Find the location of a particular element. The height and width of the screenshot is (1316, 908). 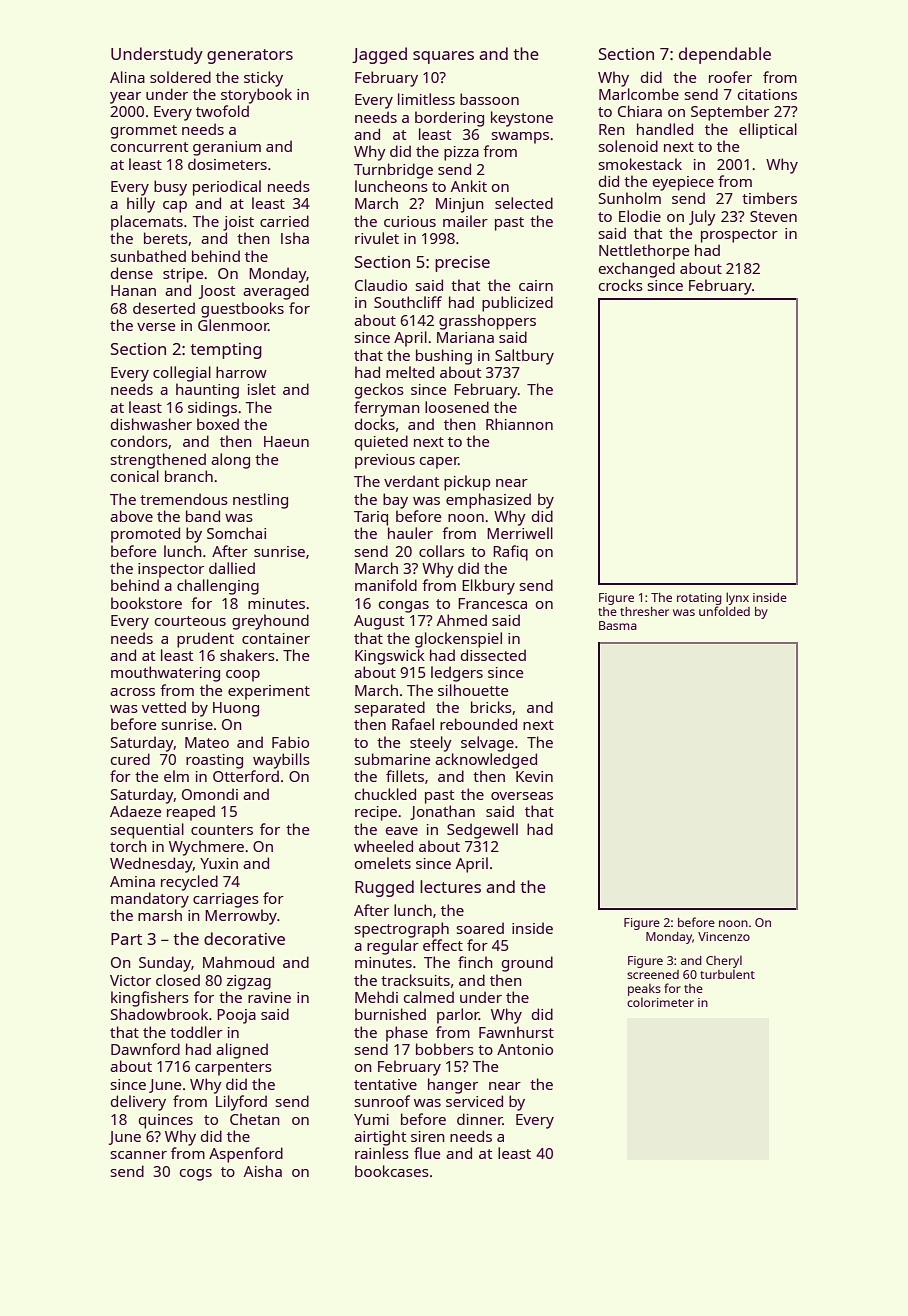

unfolded is located at coordinates (724, 611).
